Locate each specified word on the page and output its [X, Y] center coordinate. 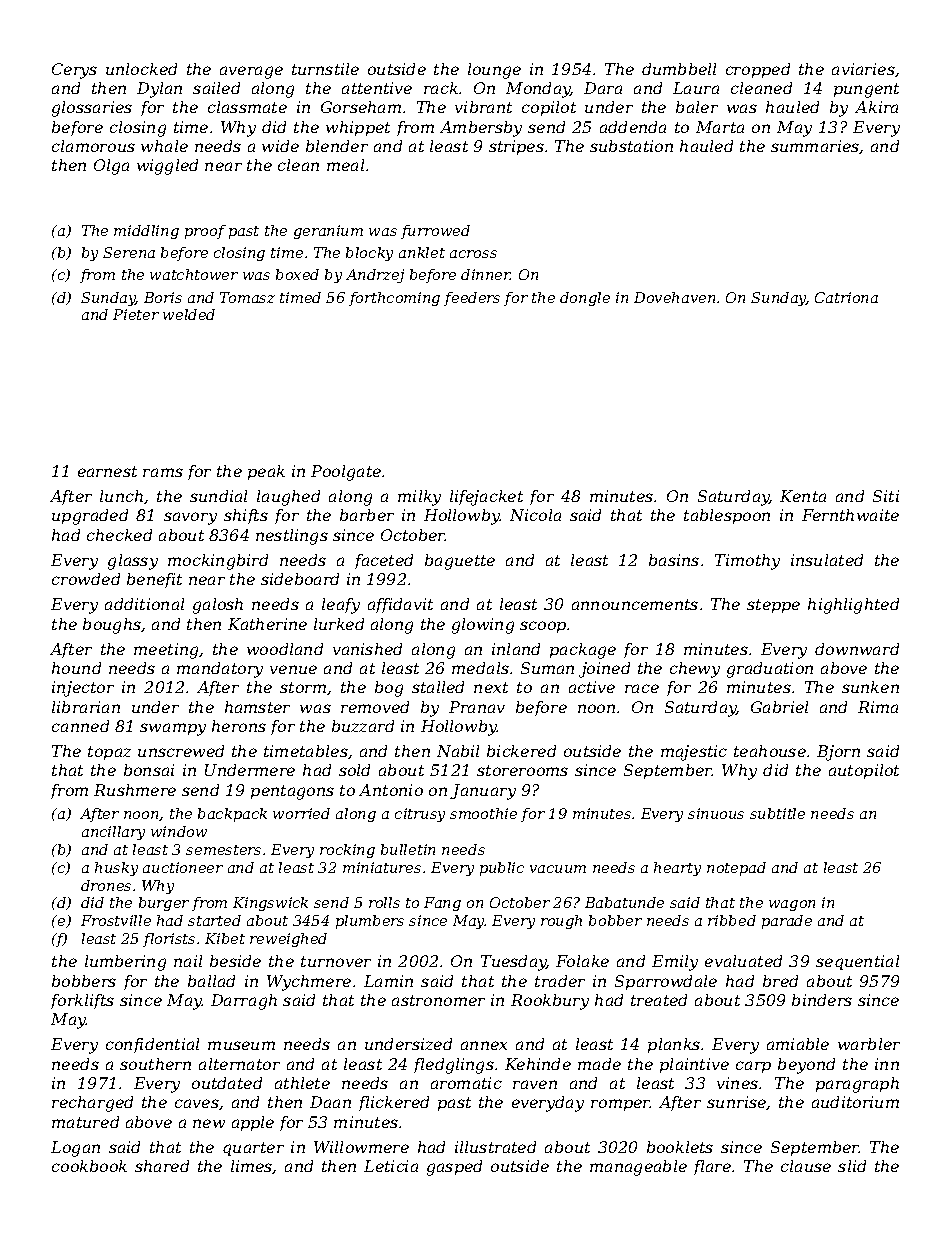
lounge [494, 71]
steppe [773, 606]
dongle [585, 299]
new [209, 1123]
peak [266, 472]
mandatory [220, 670]
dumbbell [679, 69]
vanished [367, 649]
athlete [302, 1083]
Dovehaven [674, 297]
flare [712, 1167]
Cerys [74, 71]
